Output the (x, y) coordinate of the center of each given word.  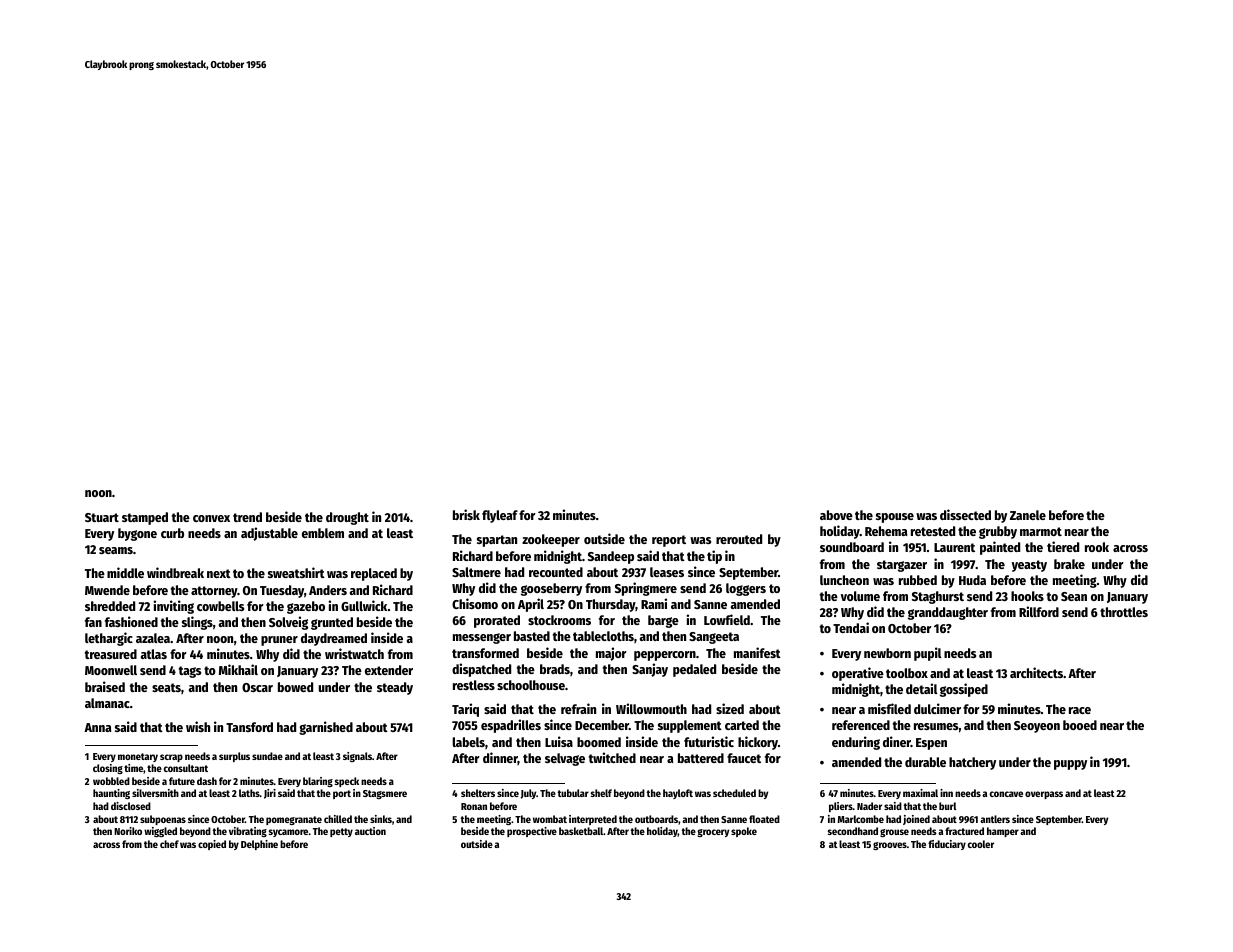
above (836, 515)
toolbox (907, 673)
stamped (145, 518)
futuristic (709, 741)
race (1080, 710)
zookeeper (551, 540)
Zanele (1028, 515)
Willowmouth (651, 708)
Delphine (259, 845)
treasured (111, 654)
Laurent (954, 547)
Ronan (474, 806)
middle (125, 572)
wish (198, 726)
